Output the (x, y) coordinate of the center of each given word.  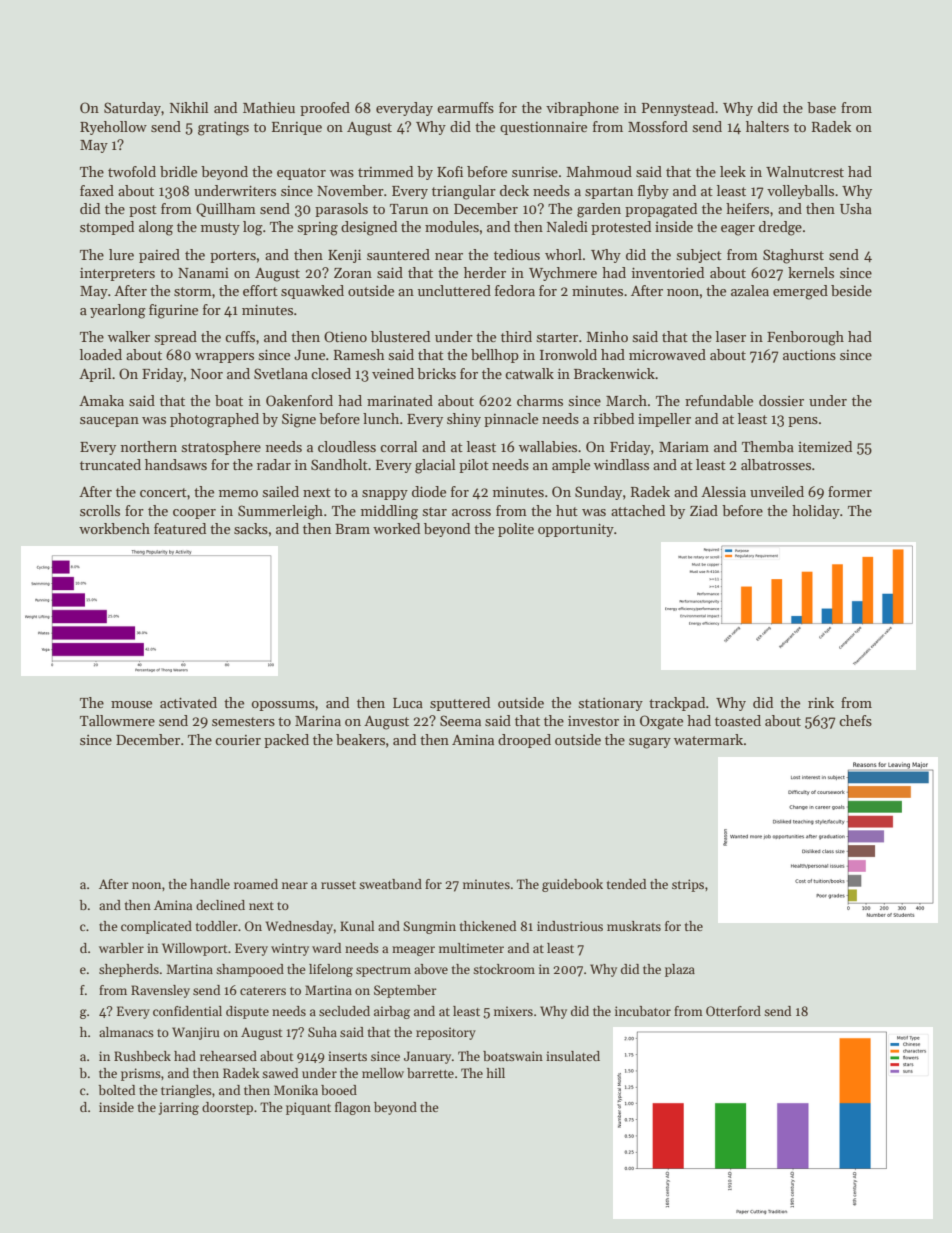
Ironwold (568, 354)
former (850, 491)
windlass (621, 464)
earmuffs (465, 107)
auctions (809, 355)
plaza (680, 970)
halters (767, 126)
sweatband (390, 884)
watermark (708, 739)
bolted (117, 1090)
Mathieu (269, 107)
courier (238, 740)
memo (238, 493)
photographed (214, 420)
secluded (344, 1011)
